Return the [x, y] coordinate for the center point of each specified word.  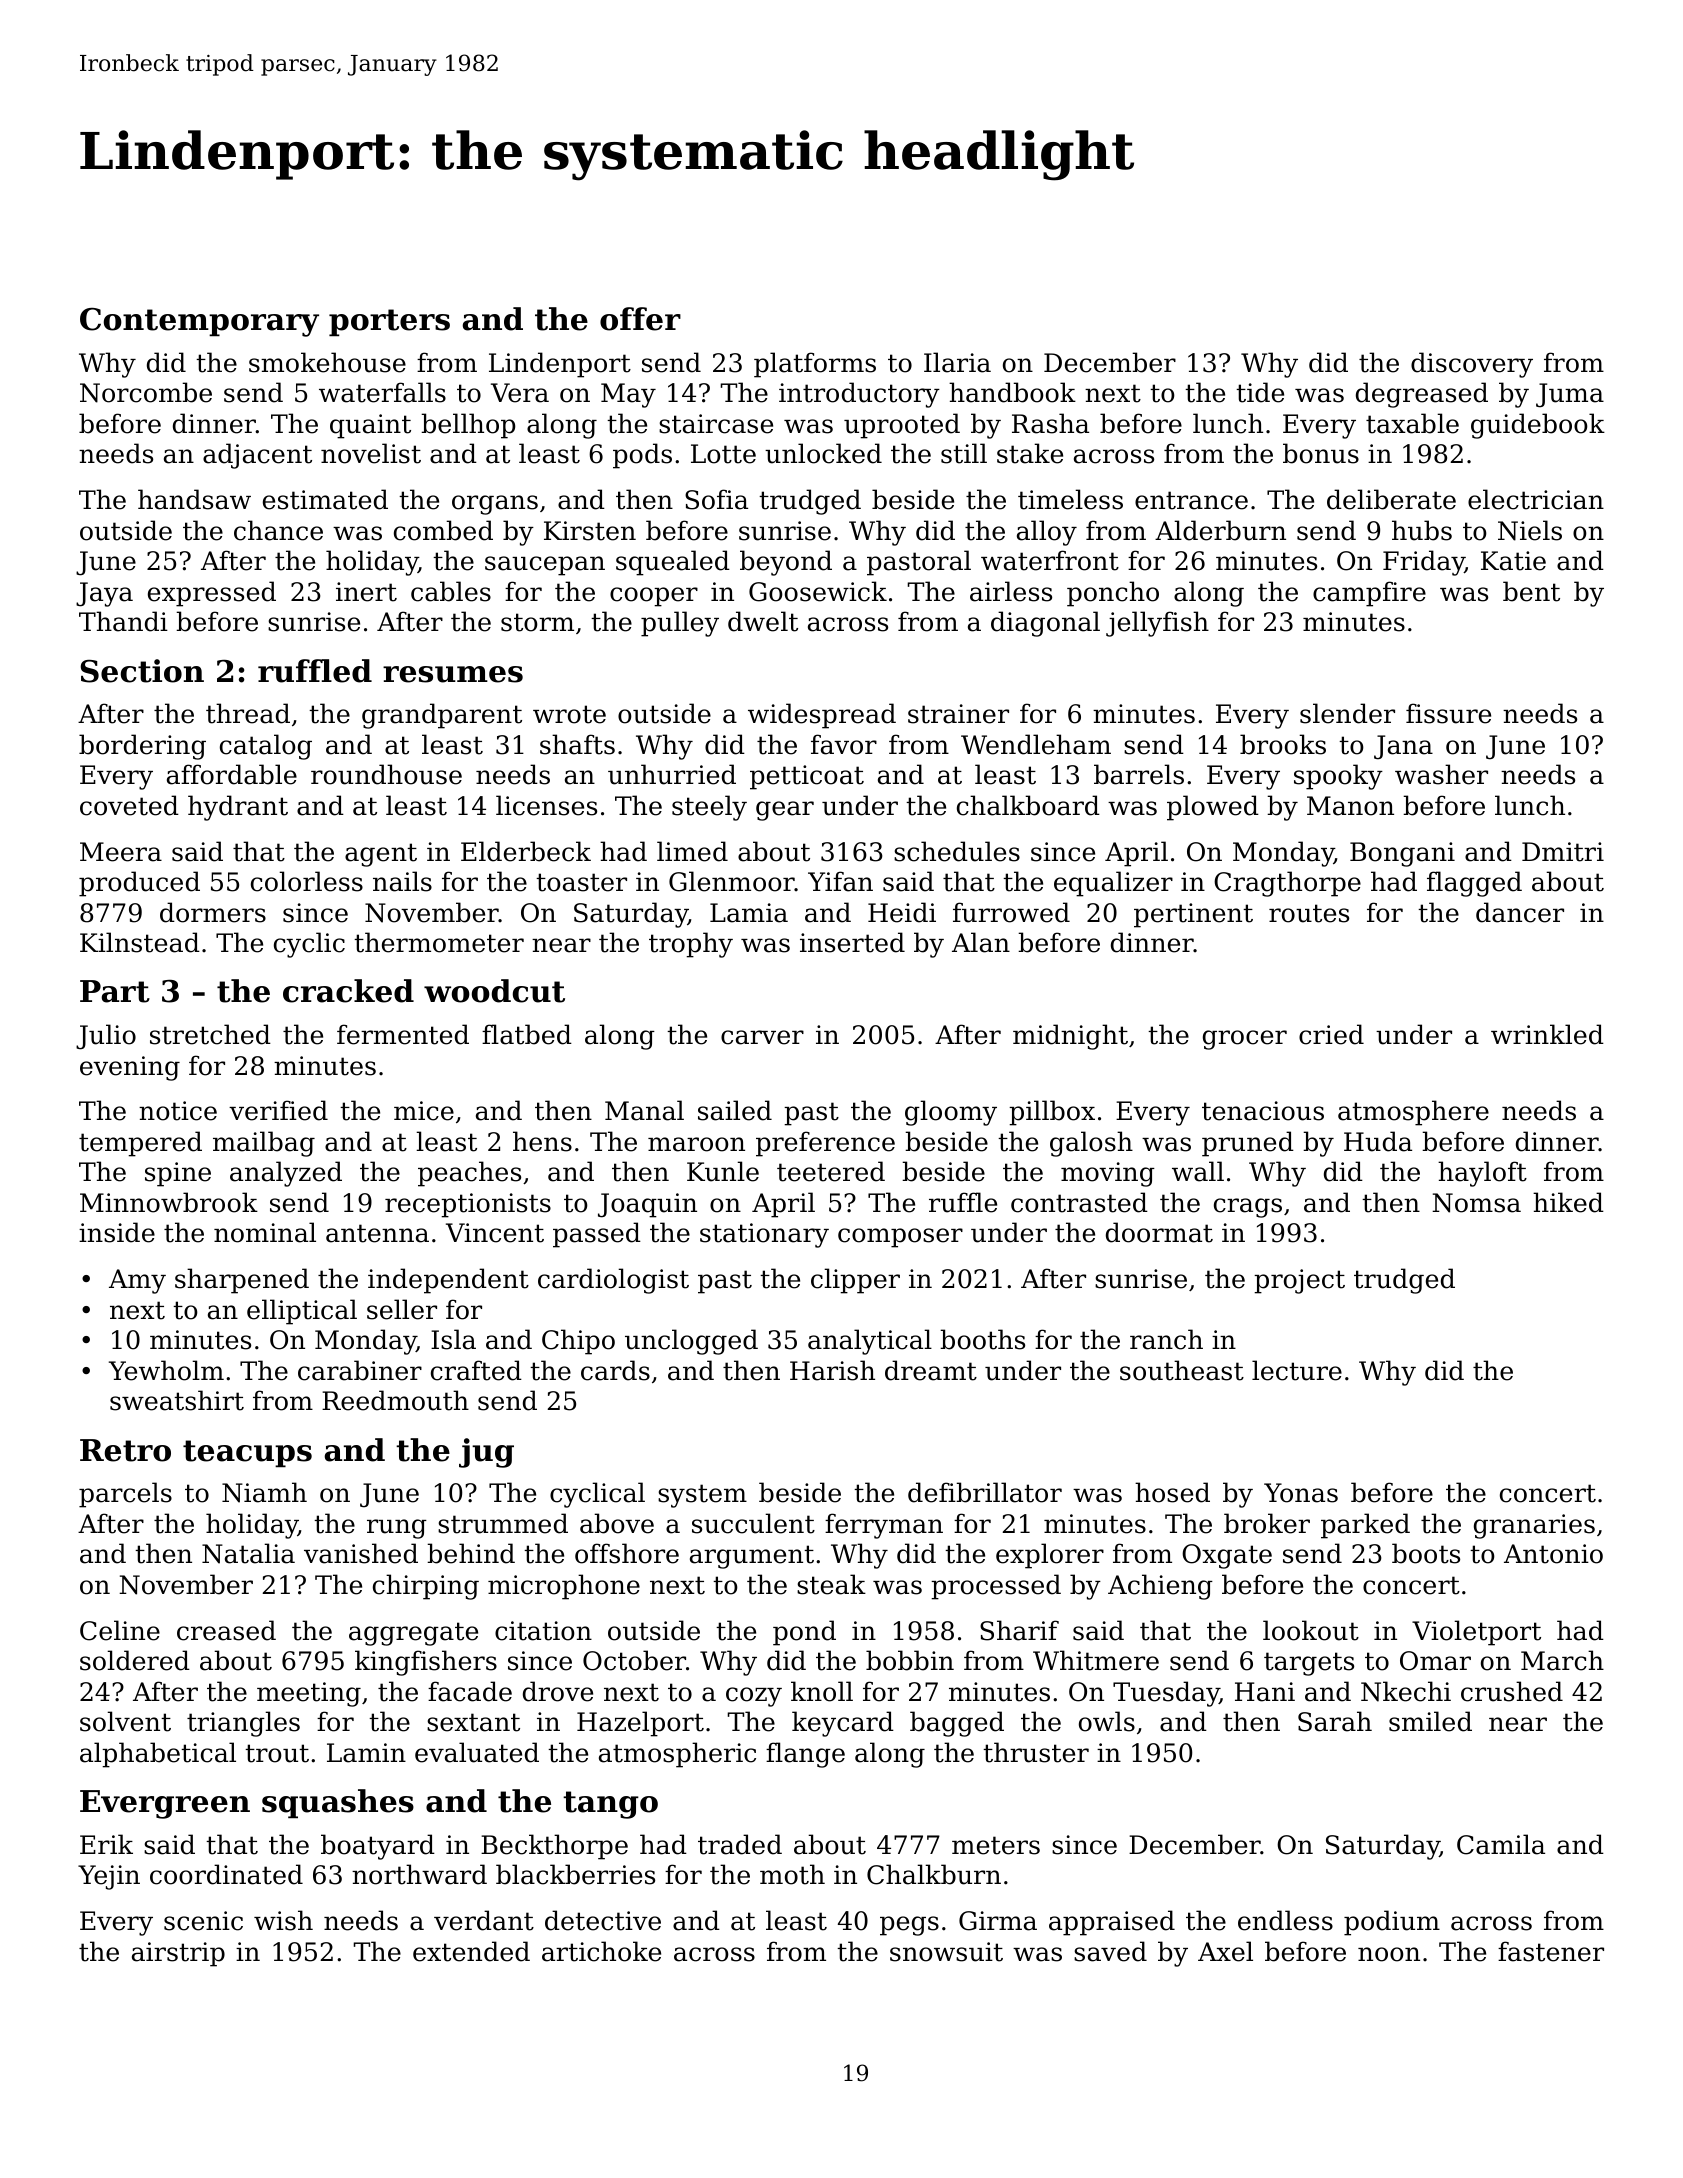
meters [996, 1845]
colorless [307, 881]
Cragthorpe [1287, 884]
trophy [691, 945]
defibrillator [985, 1492]
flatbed [527, 1034]
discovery [1472, 365]
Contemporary [199, 322]
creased [226, 1630]
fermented [403, 1034]
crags [1248, 1208]
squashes [338, 1803]
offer [640, 319]
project [1299, 1281]
